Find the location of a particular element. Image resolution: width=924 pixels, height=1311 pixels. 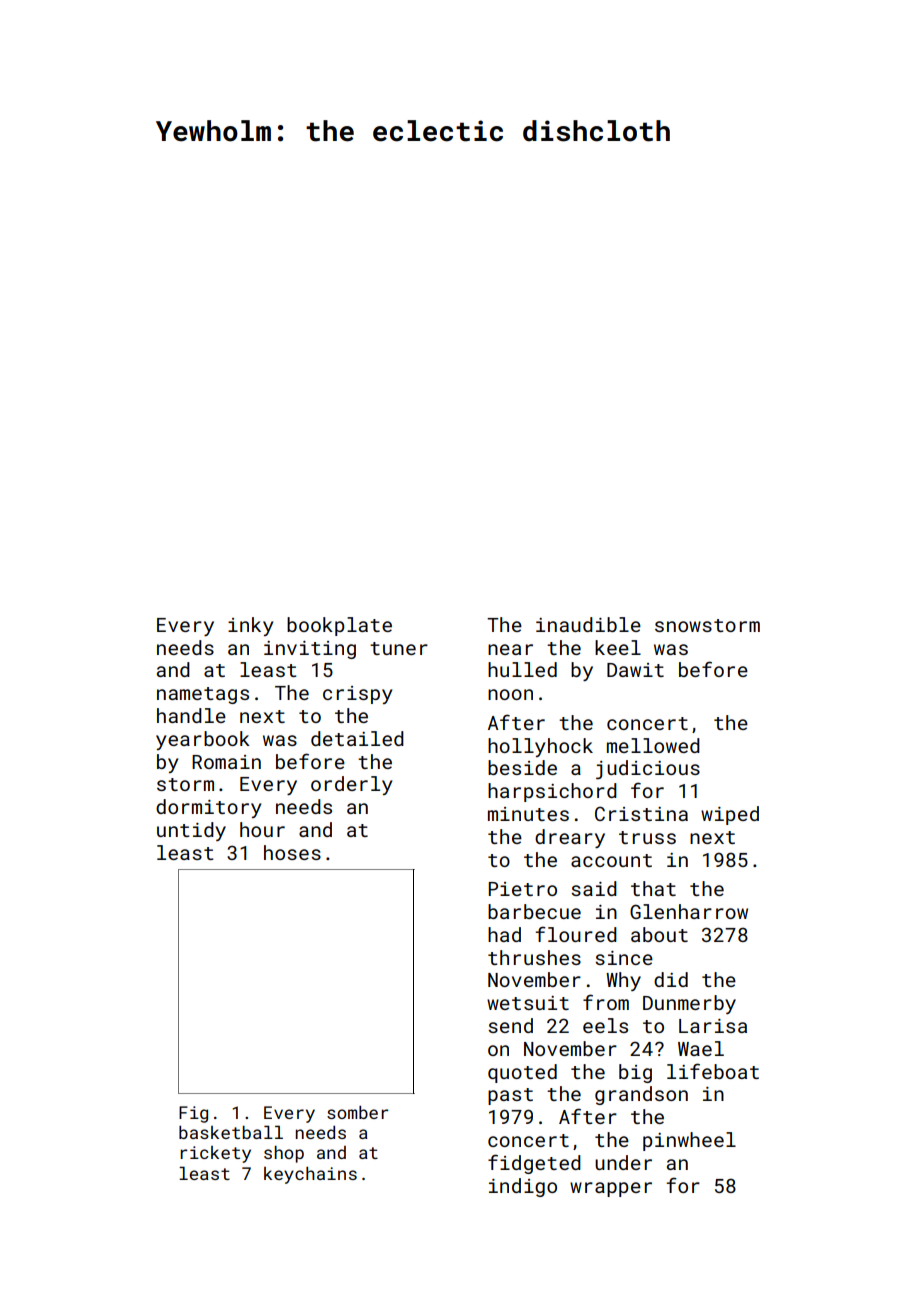

inky is located at coordinates (250, 626).
